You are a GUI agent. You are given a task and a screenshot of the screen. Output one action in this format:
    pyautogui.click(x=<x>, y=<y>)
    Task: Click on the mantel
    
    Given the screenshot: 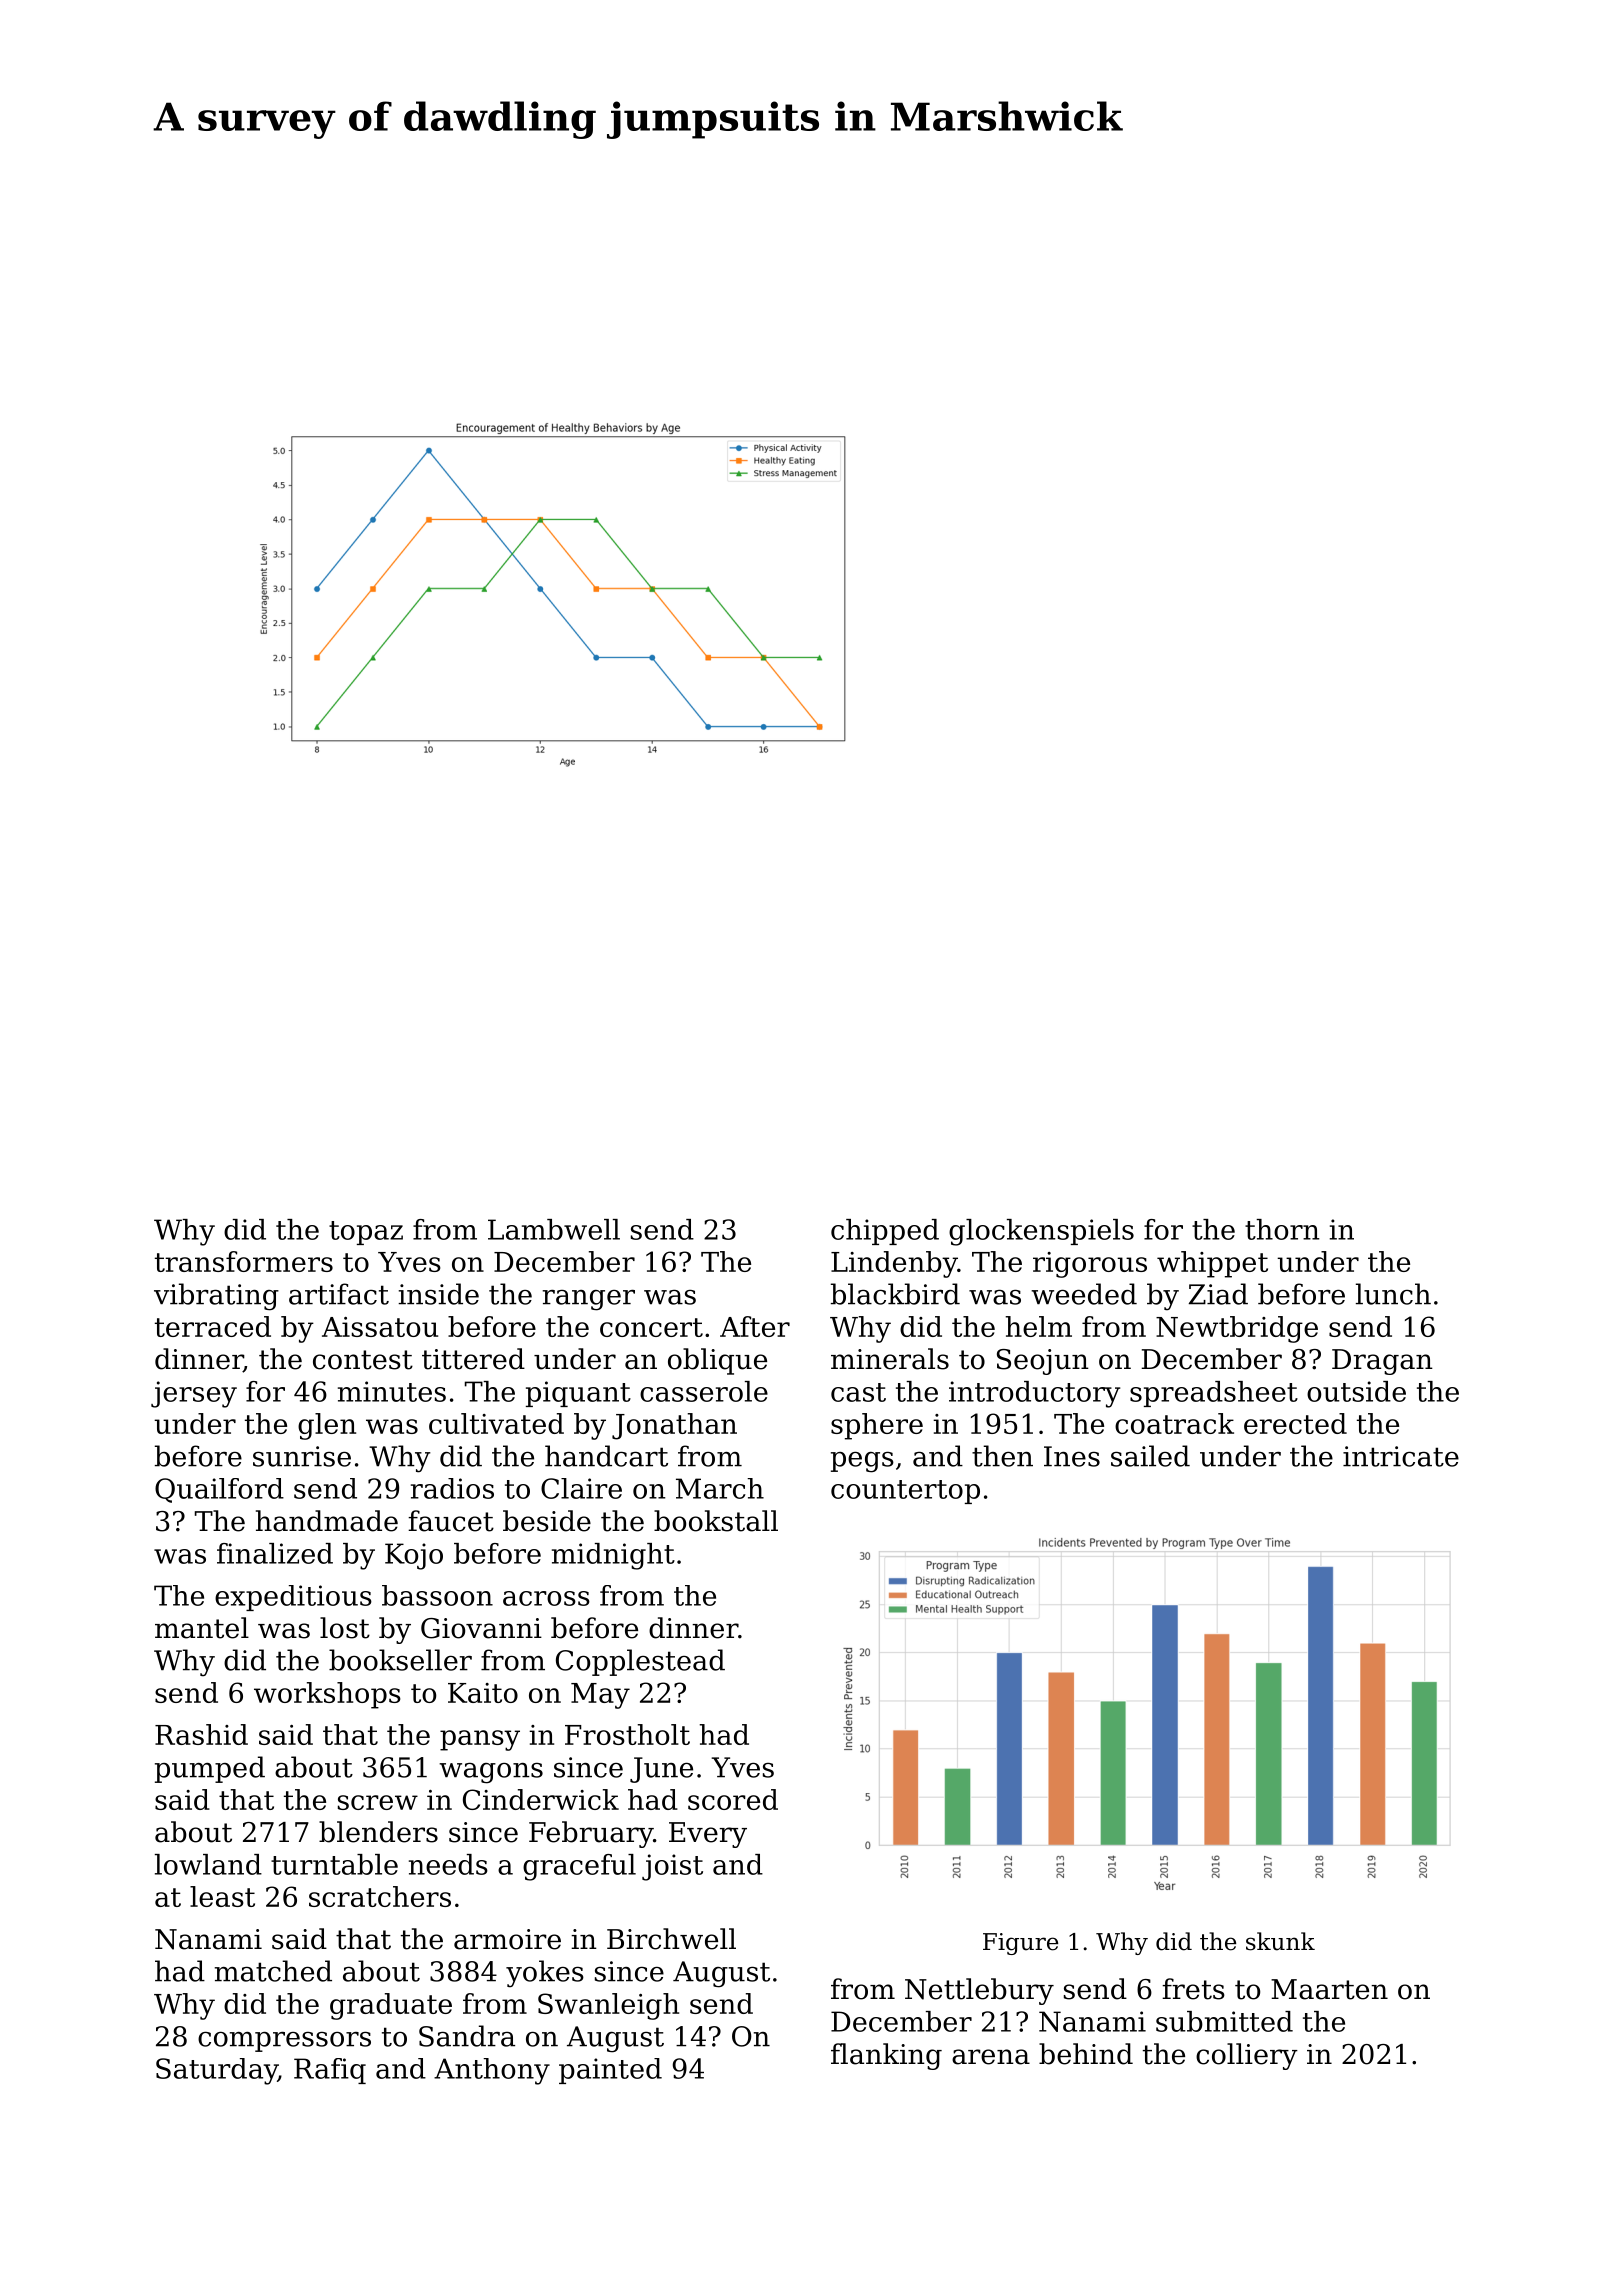 What is the action you would take?
    pyautogui.click(x=202, y=1628)
